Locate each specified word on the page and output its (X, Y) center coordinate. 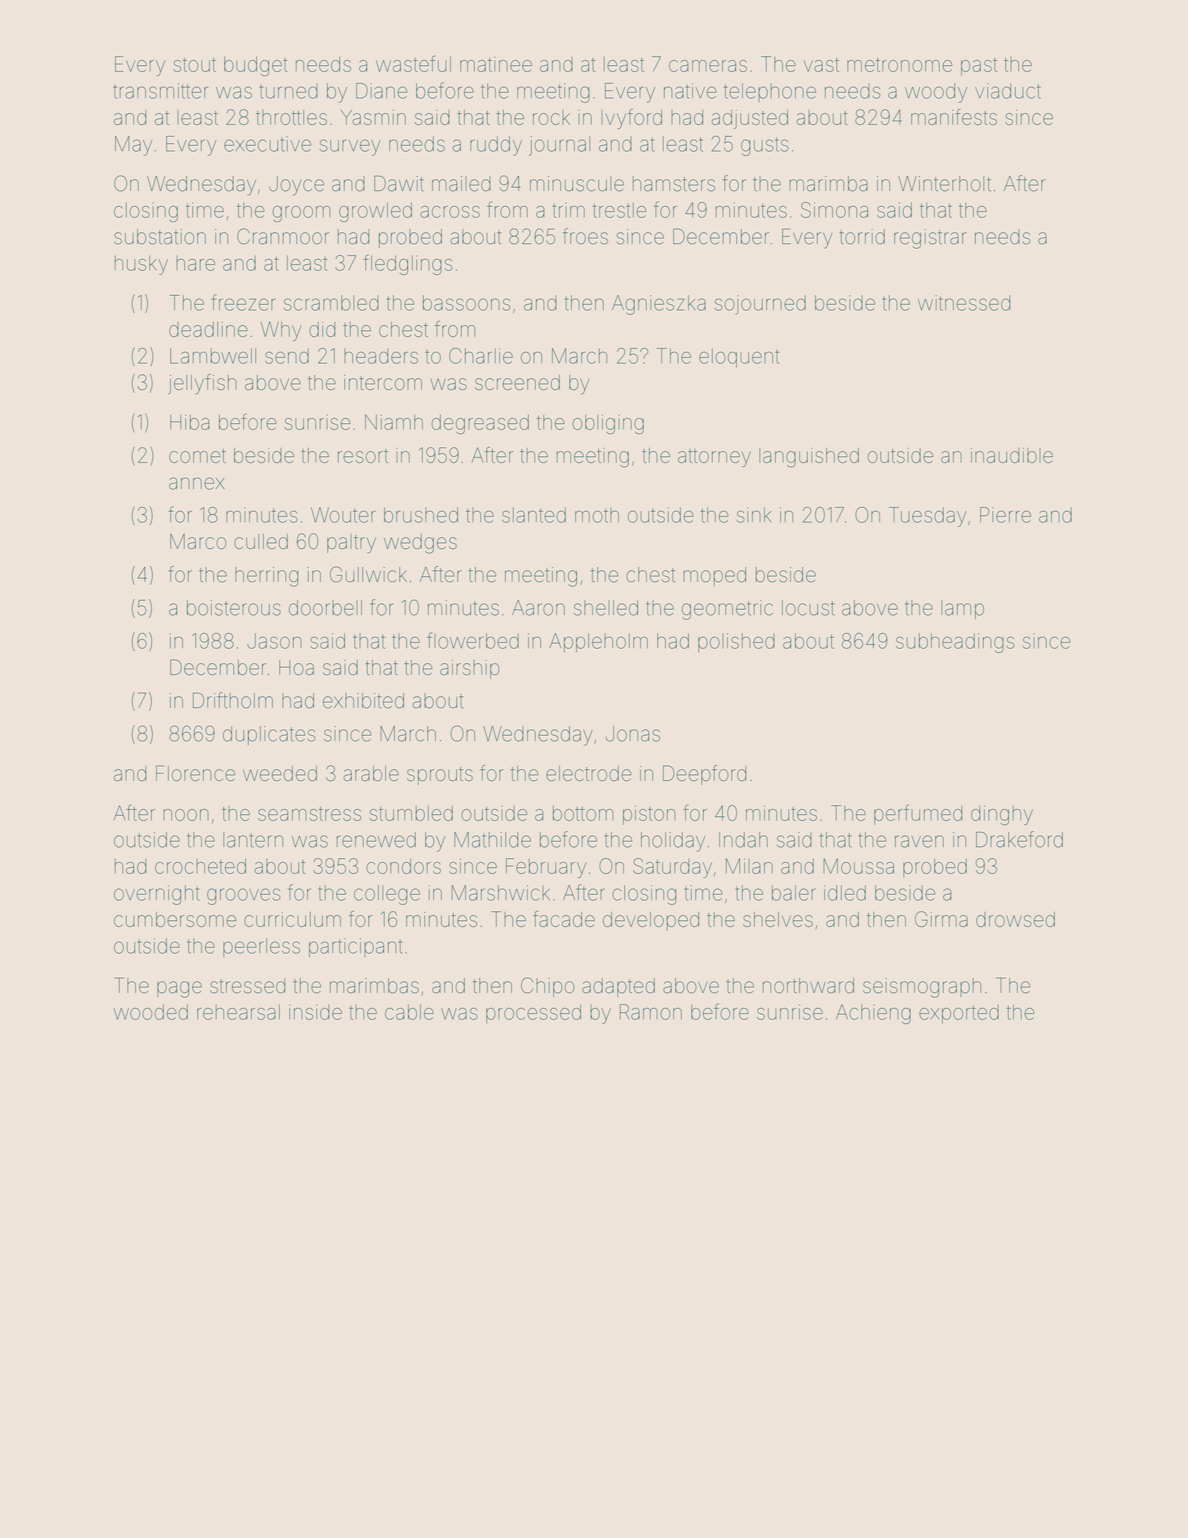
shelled (606, 608)
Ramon (651, 1012)
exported (959, 1014)
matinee (496, 64)
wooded (151, 1012)
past (979, 67)
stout (194, 65)
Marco (198, 541)
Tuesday (928, 517)
